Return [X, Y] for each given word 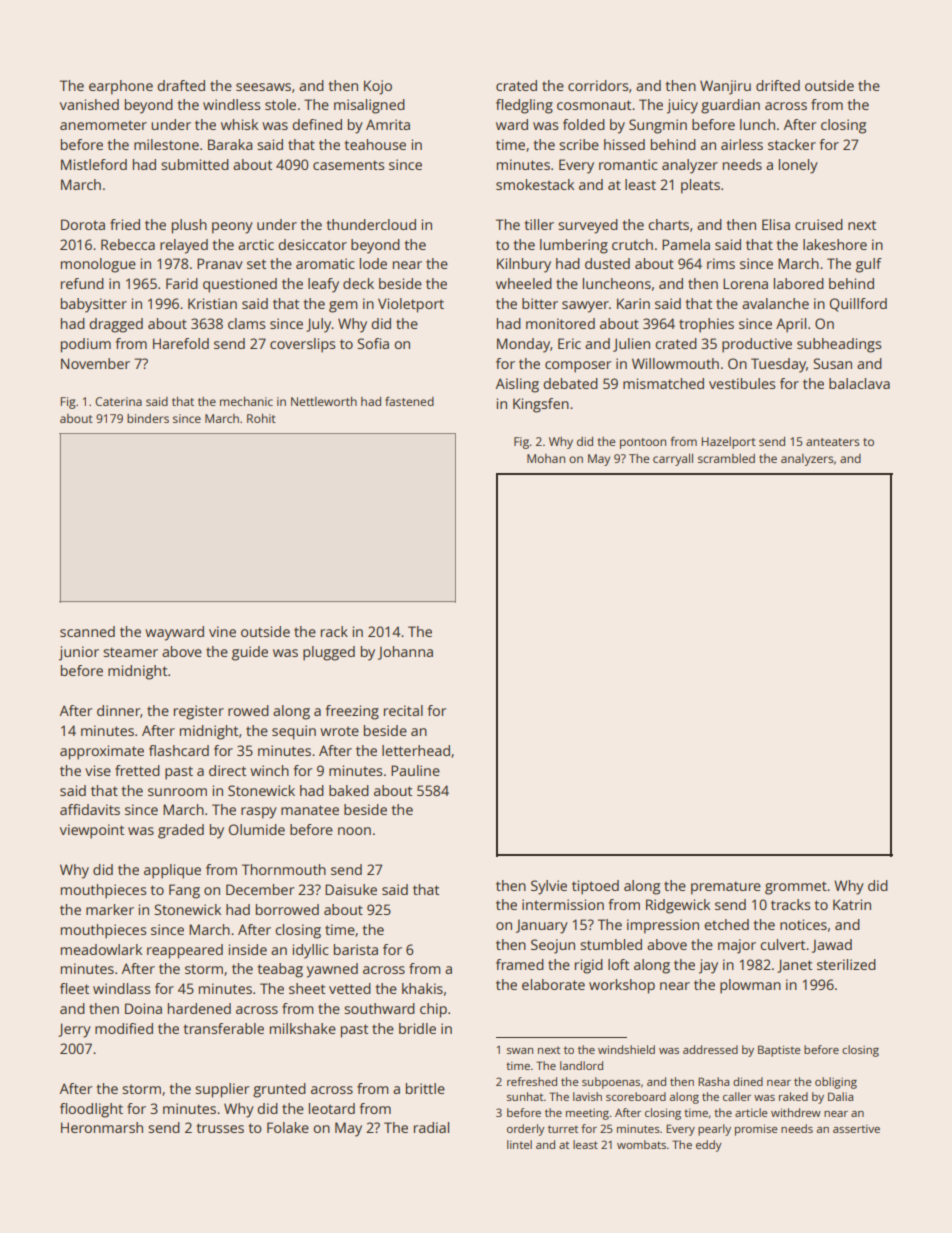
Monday [523, 345]
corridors [598, 85]
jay [708, 966]
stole [280, 104]
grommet [796, 888]
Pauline [415, 770]
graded [181, 831]
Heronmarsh [102, 1127]
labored [799, 283]
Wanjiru [725, 87]
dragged [116, 325]
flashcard [179, 750]
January [542, 926]
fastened [409, 401]
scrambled [726, 458]
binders [148, 418]
